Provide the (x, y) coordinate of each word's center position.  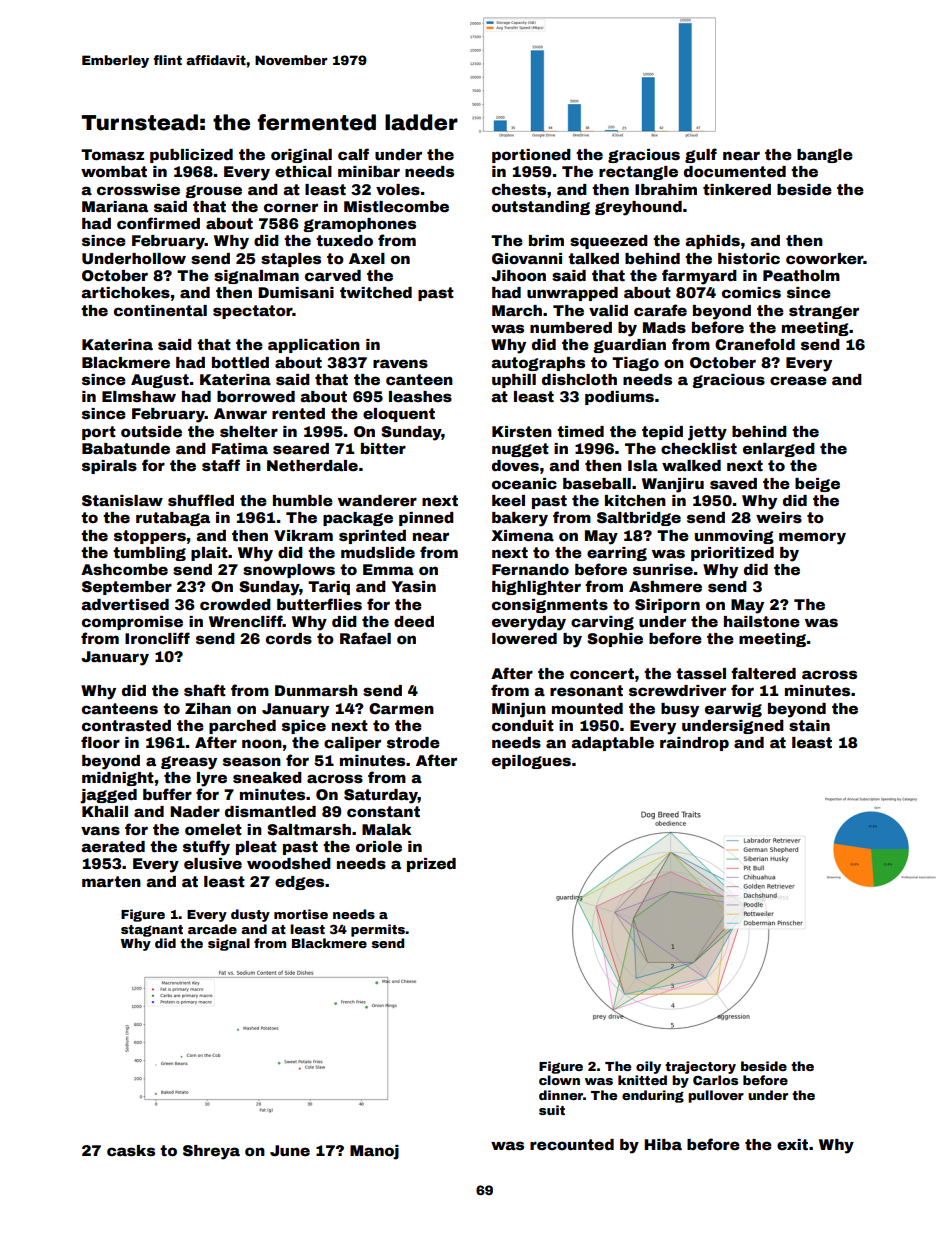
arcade (212, 929)
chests (519, 189)
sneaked (267, 777)
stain (809, 725)
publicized (191, 156)
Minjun (519, 710)
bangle (825, 156)
